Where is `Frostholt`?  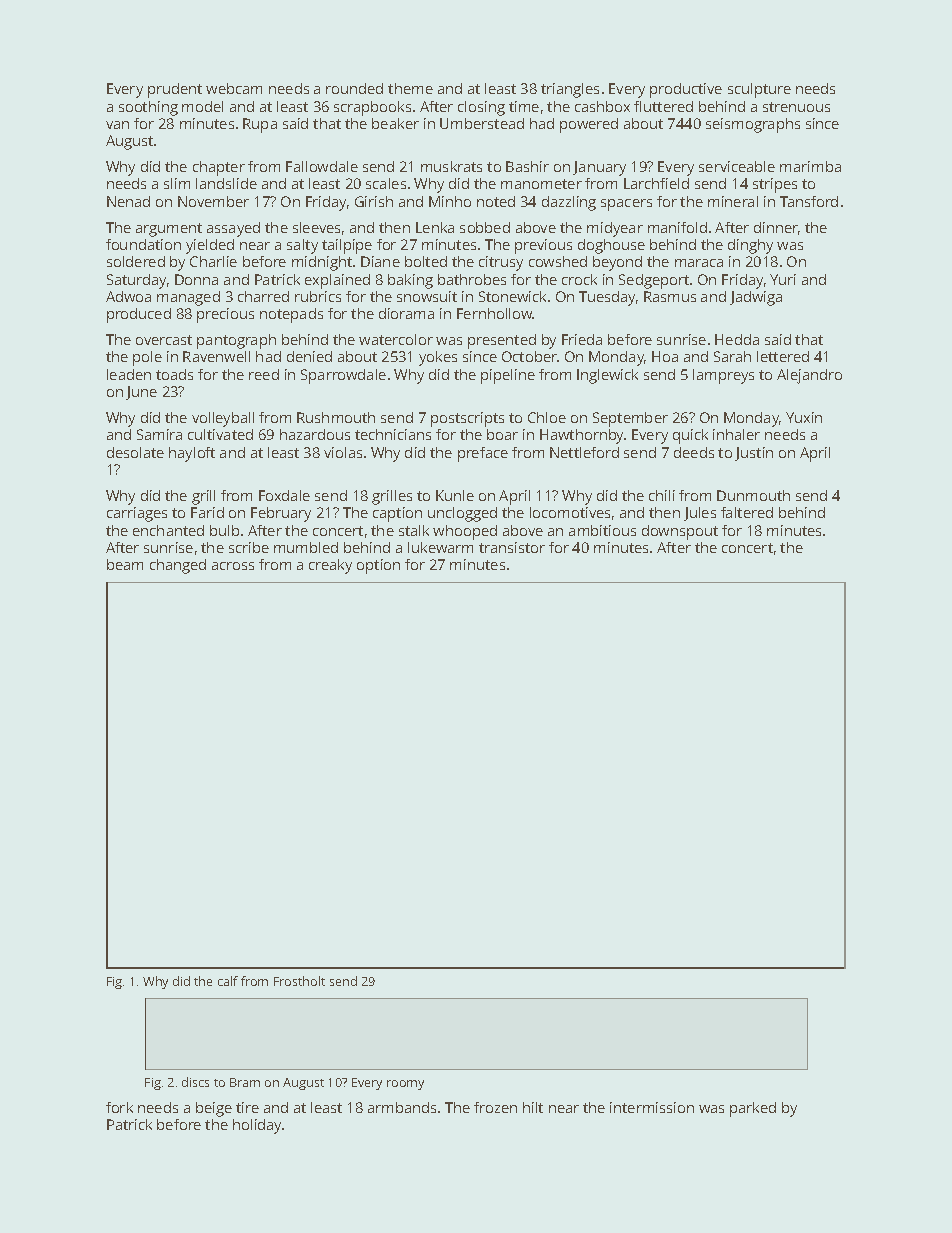
Frostholt is located at coordinates (299, 981).
